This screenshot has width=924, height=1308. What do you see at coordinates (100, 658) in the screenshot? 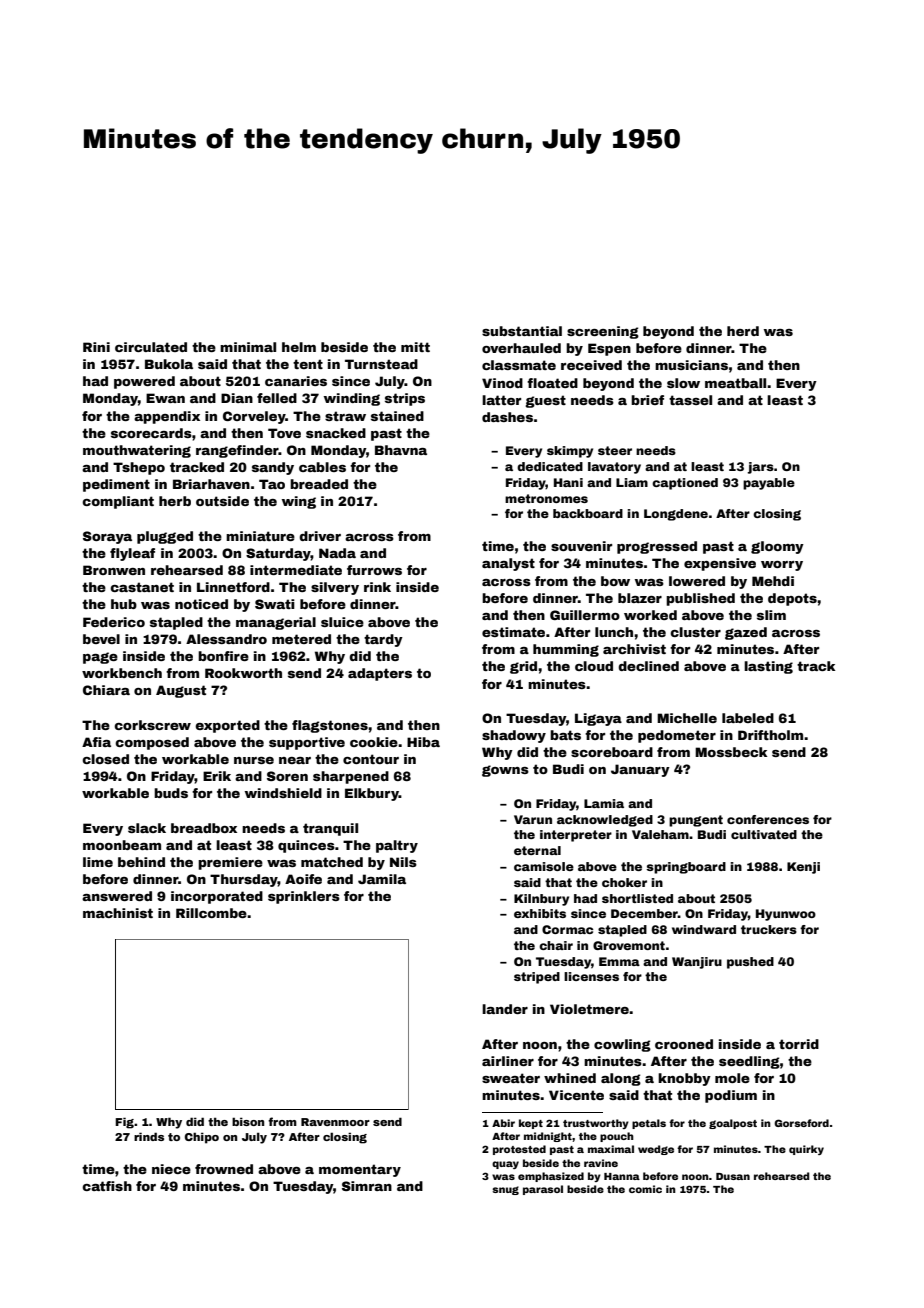
I see `page` at bounding box center [100, 658].
